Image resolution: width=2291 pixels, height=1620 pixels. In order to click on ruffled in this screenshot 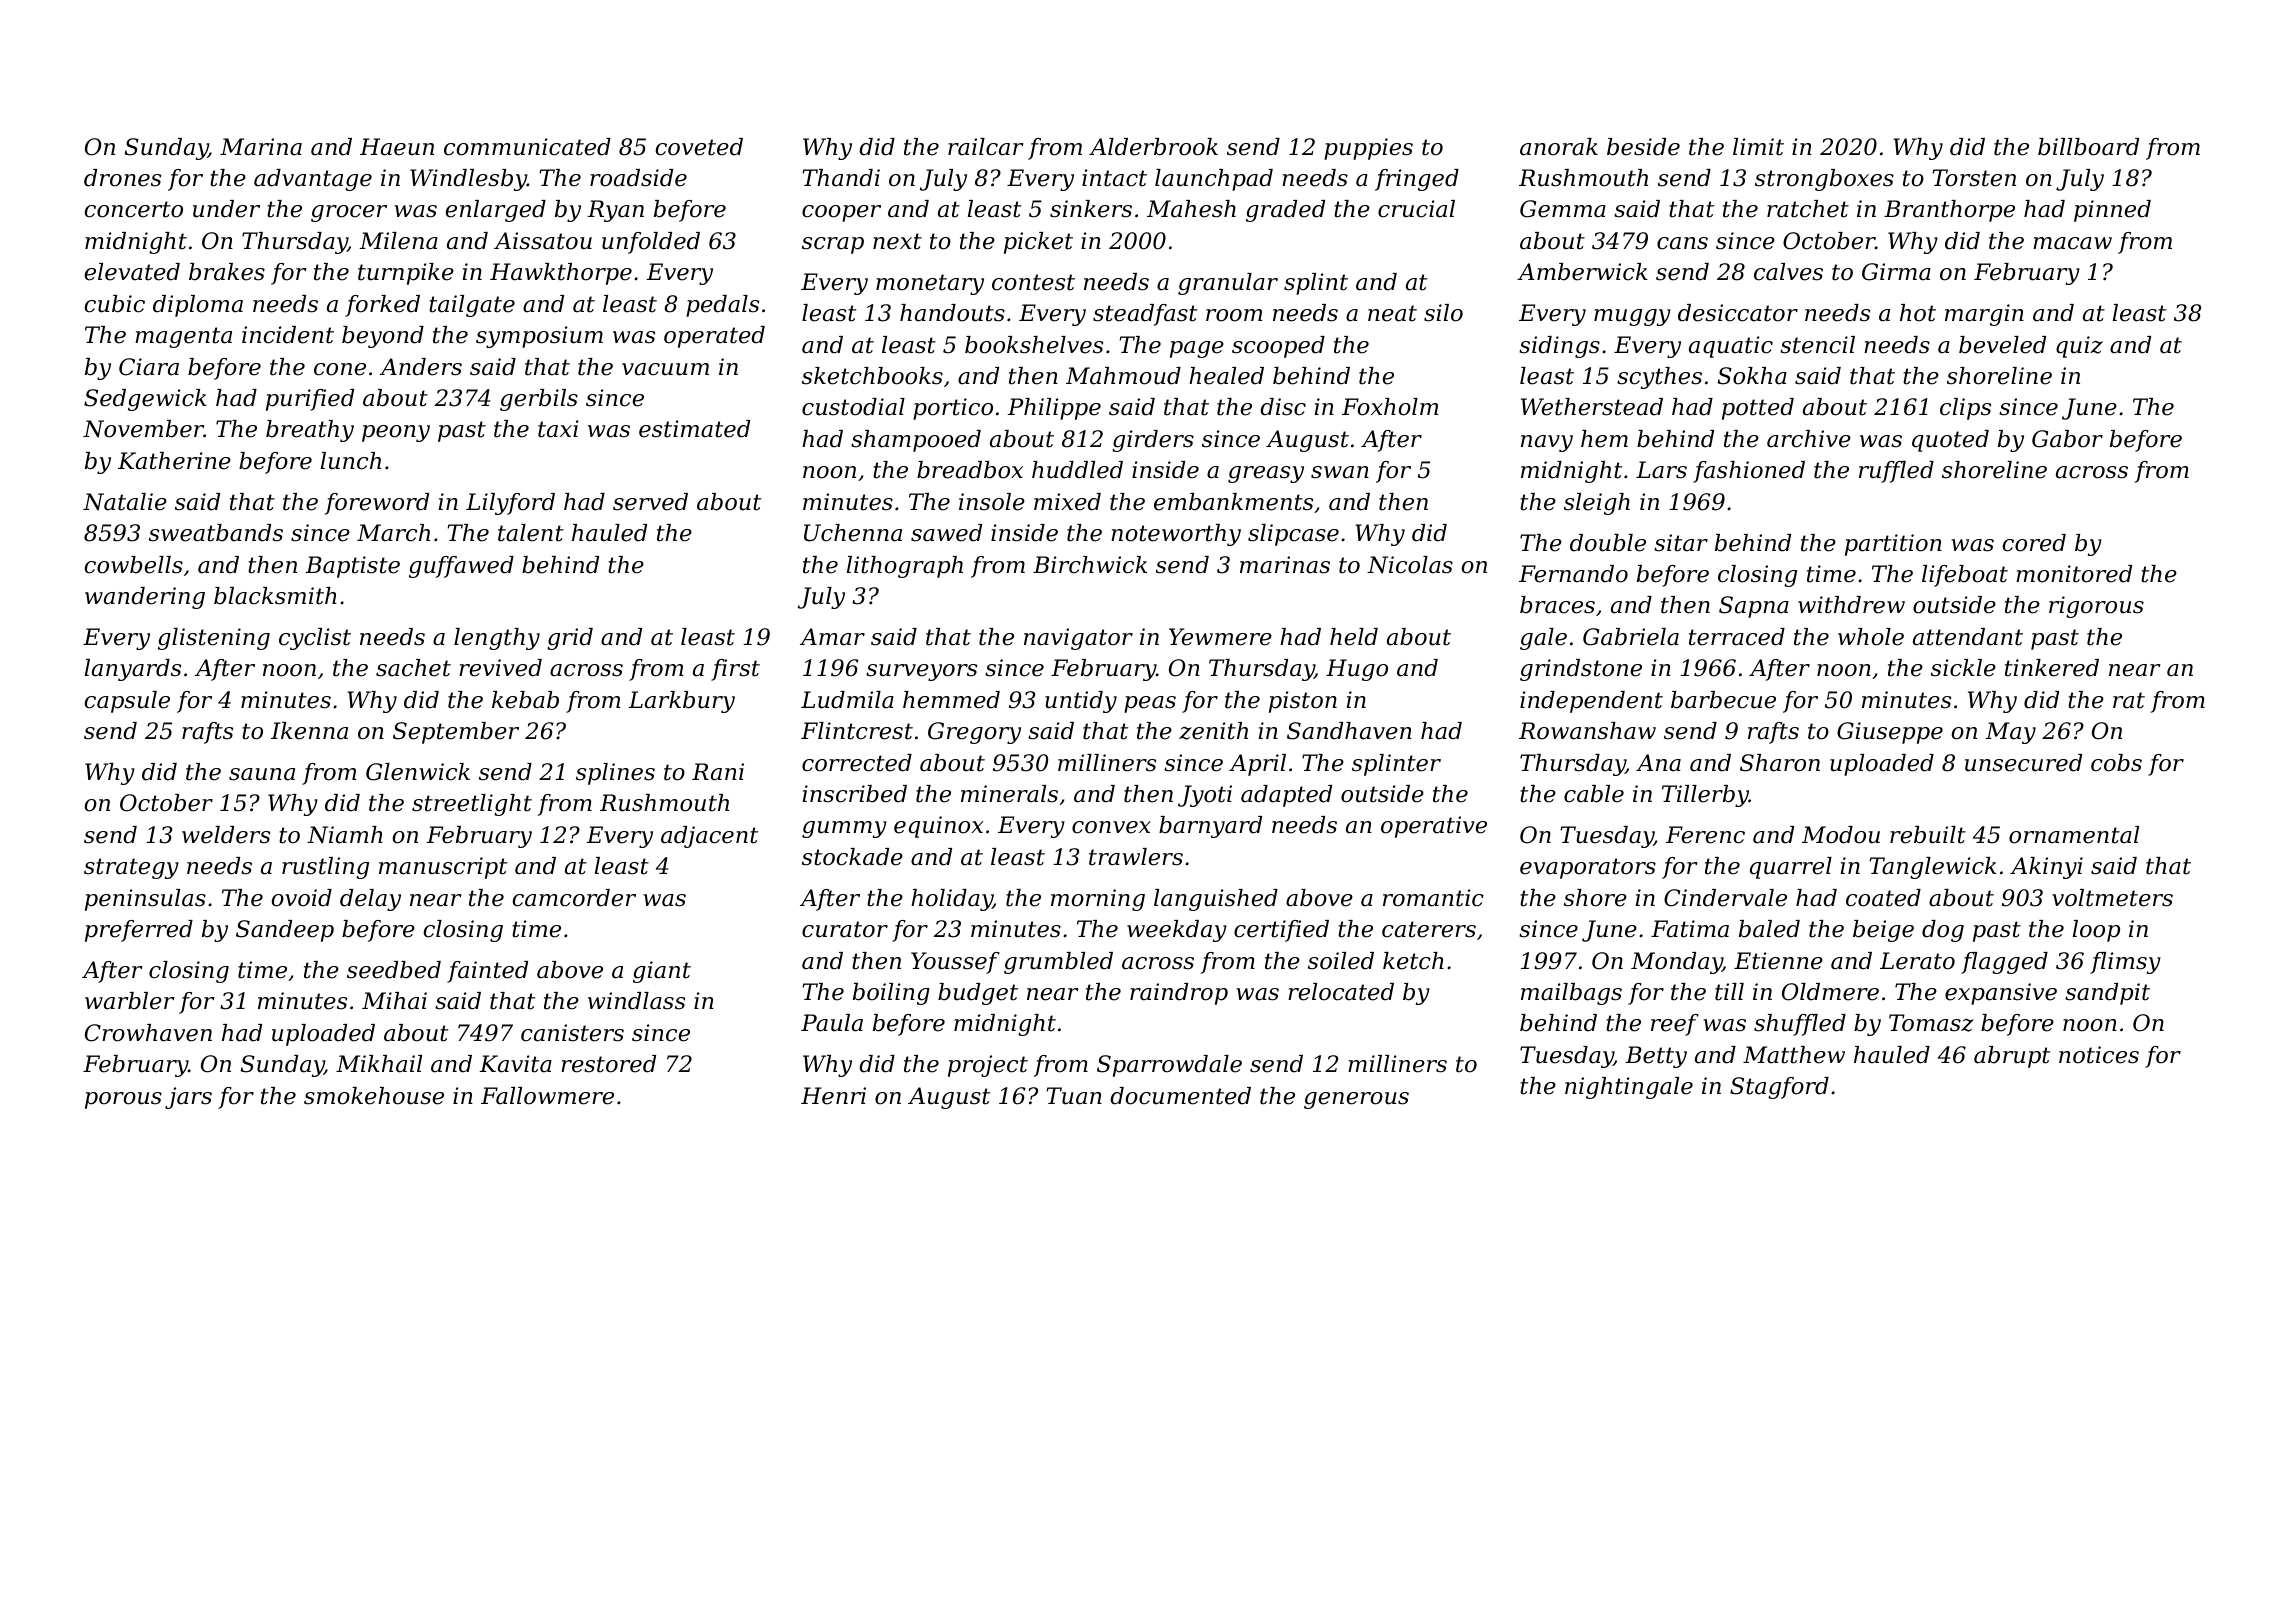, I will do `click(1896, 472)`.
